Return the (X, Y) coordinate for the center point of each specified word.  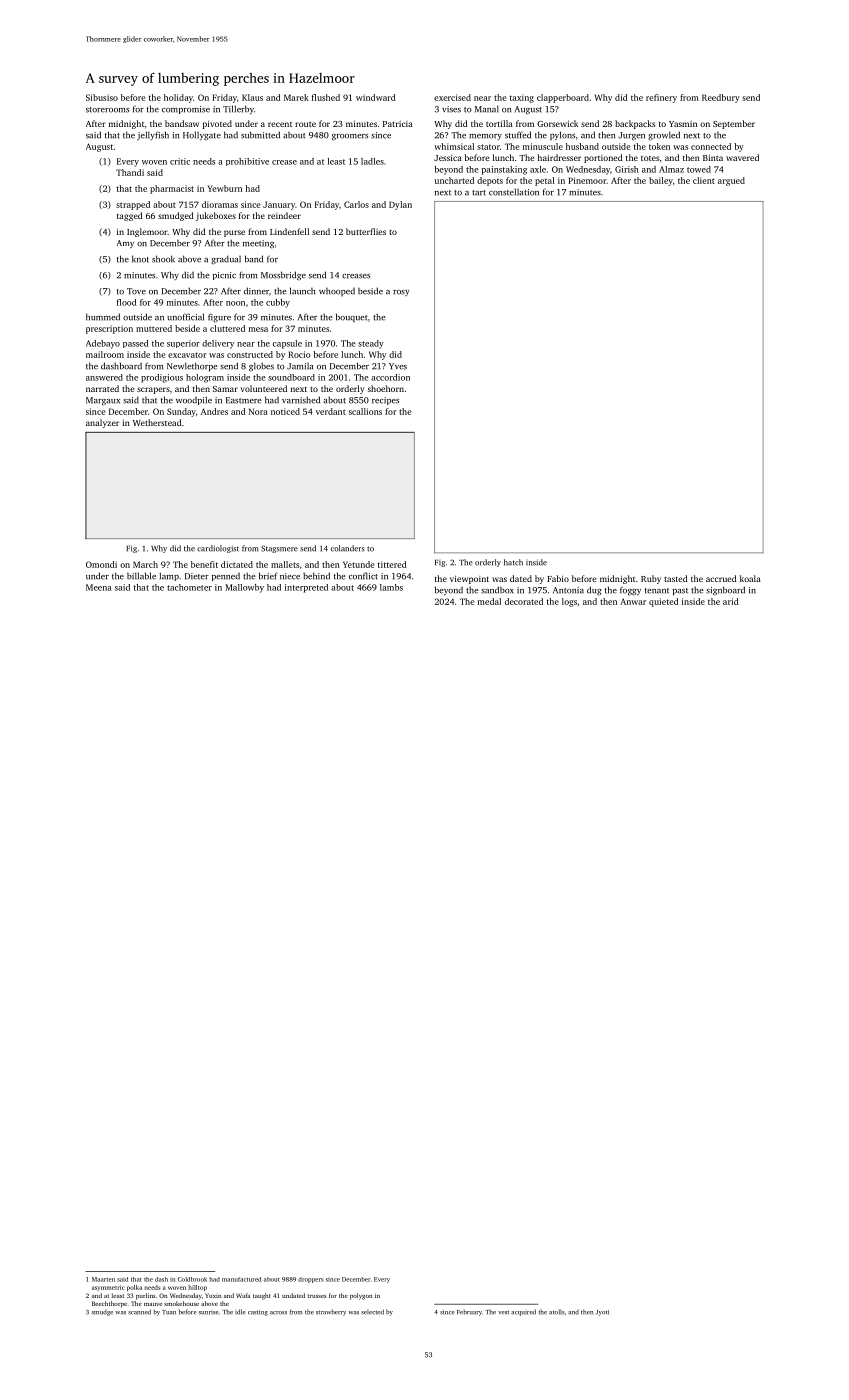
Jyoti (602, 1313)
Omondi (101, 564)
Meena (99, 587)
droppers (311, 1280)
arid (731, 601)
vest (503, 1312)
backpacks (635, 124)
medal (489, 601)
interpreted (306, 588)
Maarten (103, 1279)
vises (451, 109)
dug (594, 590)
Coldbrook (192, 1279)
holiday (178, 98)
